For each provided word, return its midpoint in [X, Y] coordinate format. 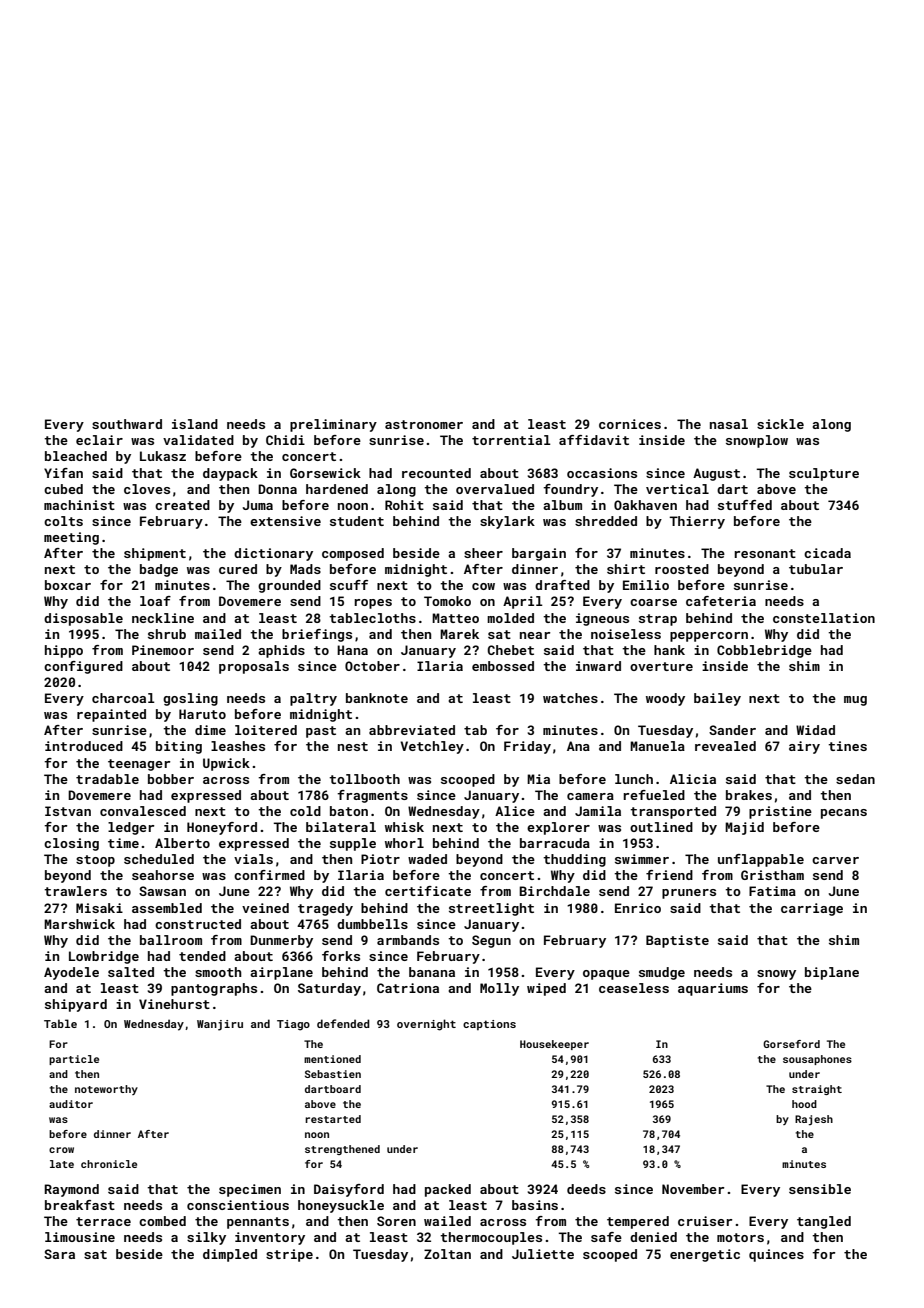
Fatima [772, 891]
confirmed [269, 875]
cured [238, 569]
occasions [602, 473]
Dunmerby [281, 941]
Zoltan [447, 1254]
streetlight [491, 909]
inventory [270, 1238]
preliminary [333, 425]
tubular [816, 569]
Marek [459, 634]
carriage [812, 909]
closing [71, 844]
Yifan [63, 473]
